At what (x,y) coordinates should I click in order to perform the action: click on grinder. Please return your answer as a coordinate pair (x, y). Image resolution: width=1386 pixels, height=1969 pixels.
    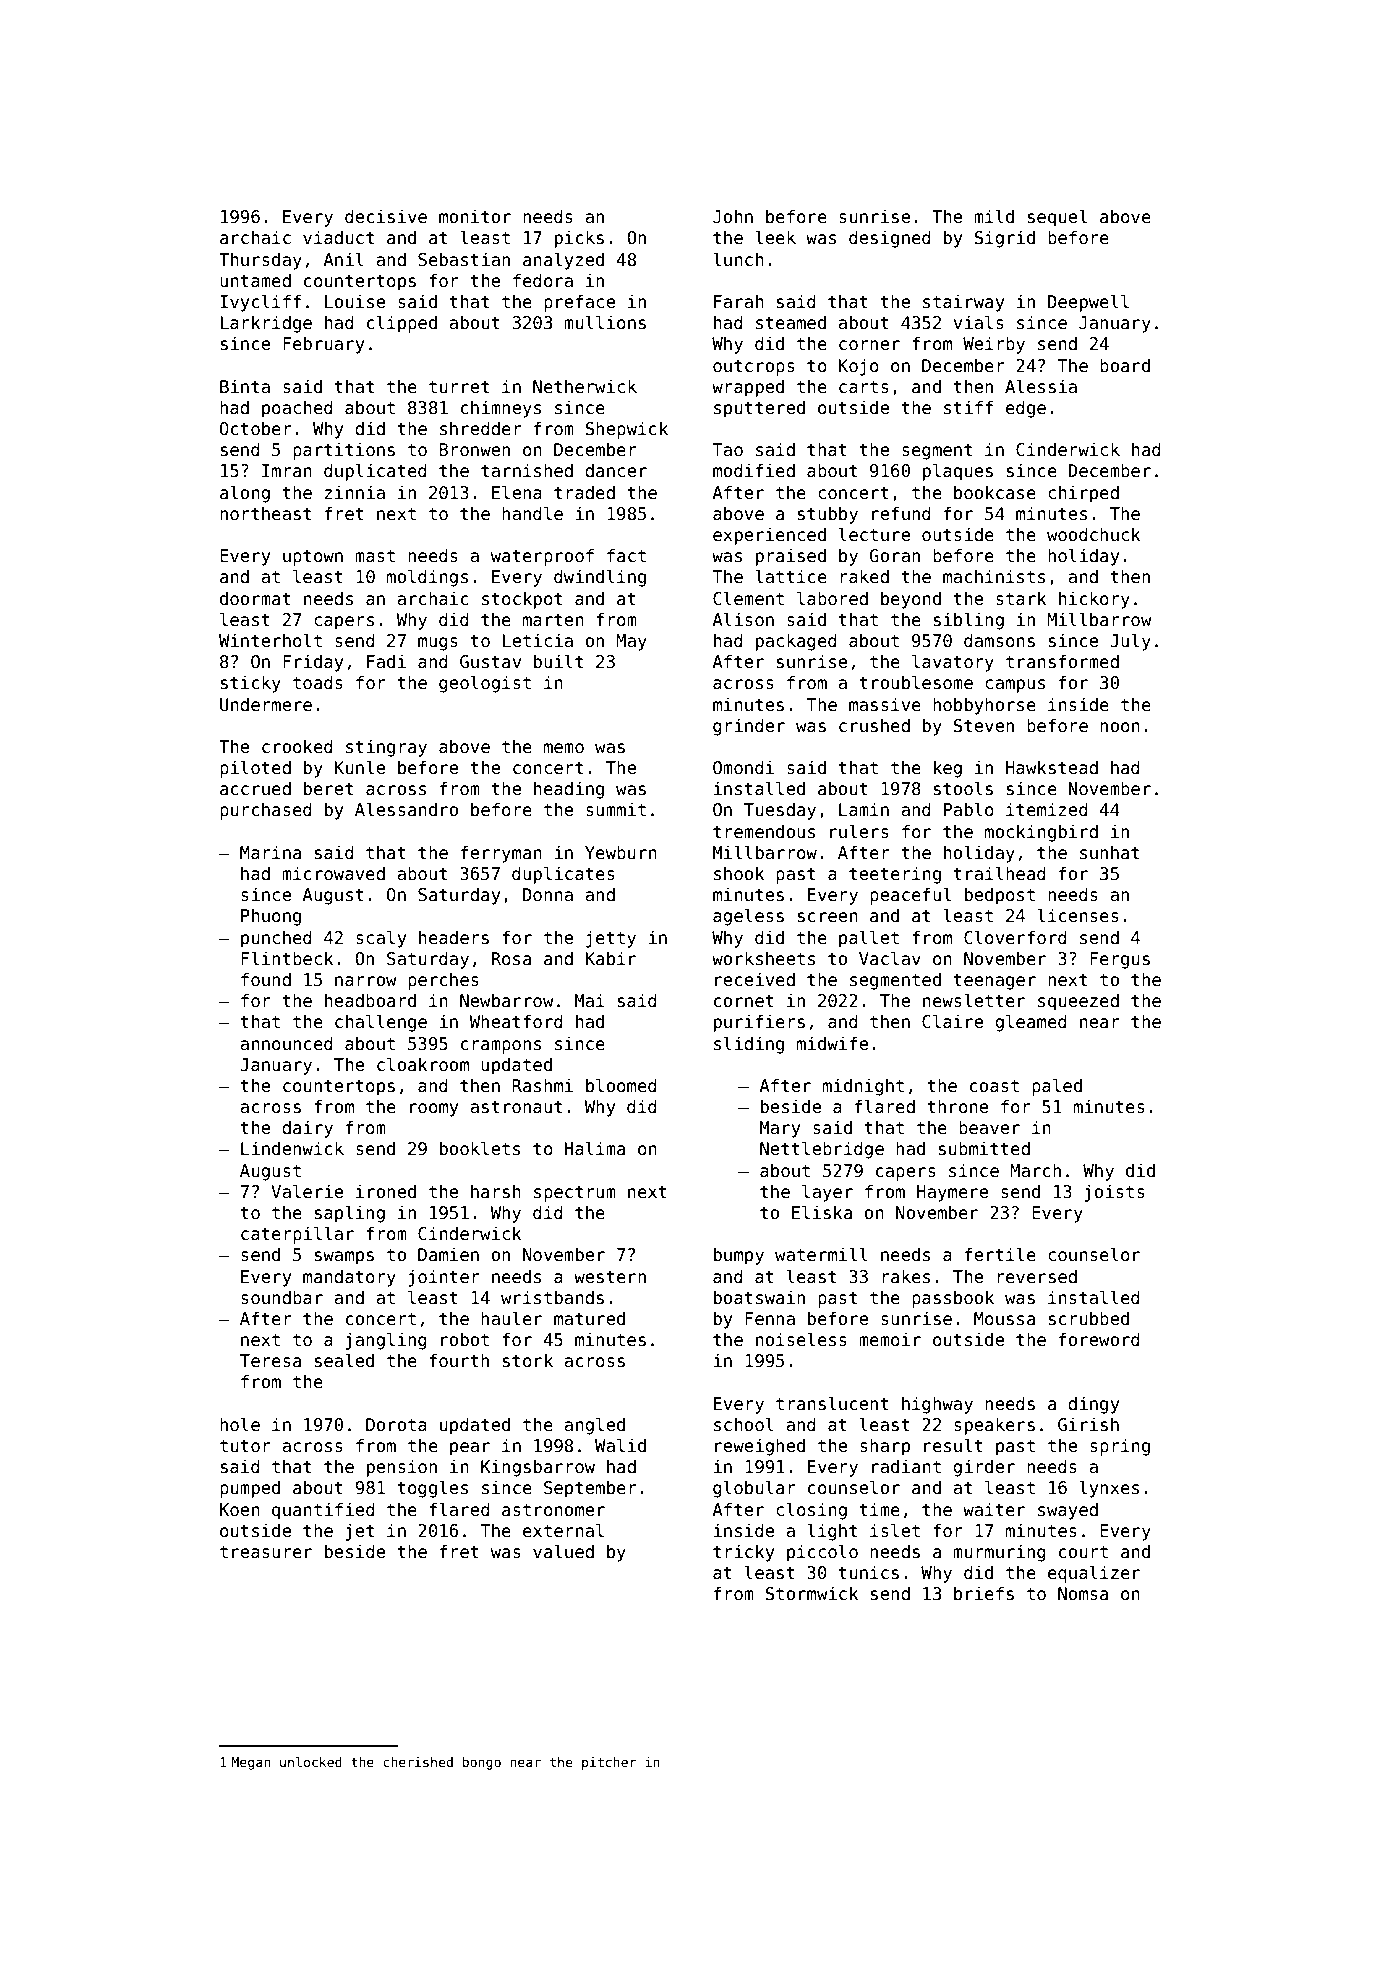
    Looking at the image, I should click on (749, 727).
